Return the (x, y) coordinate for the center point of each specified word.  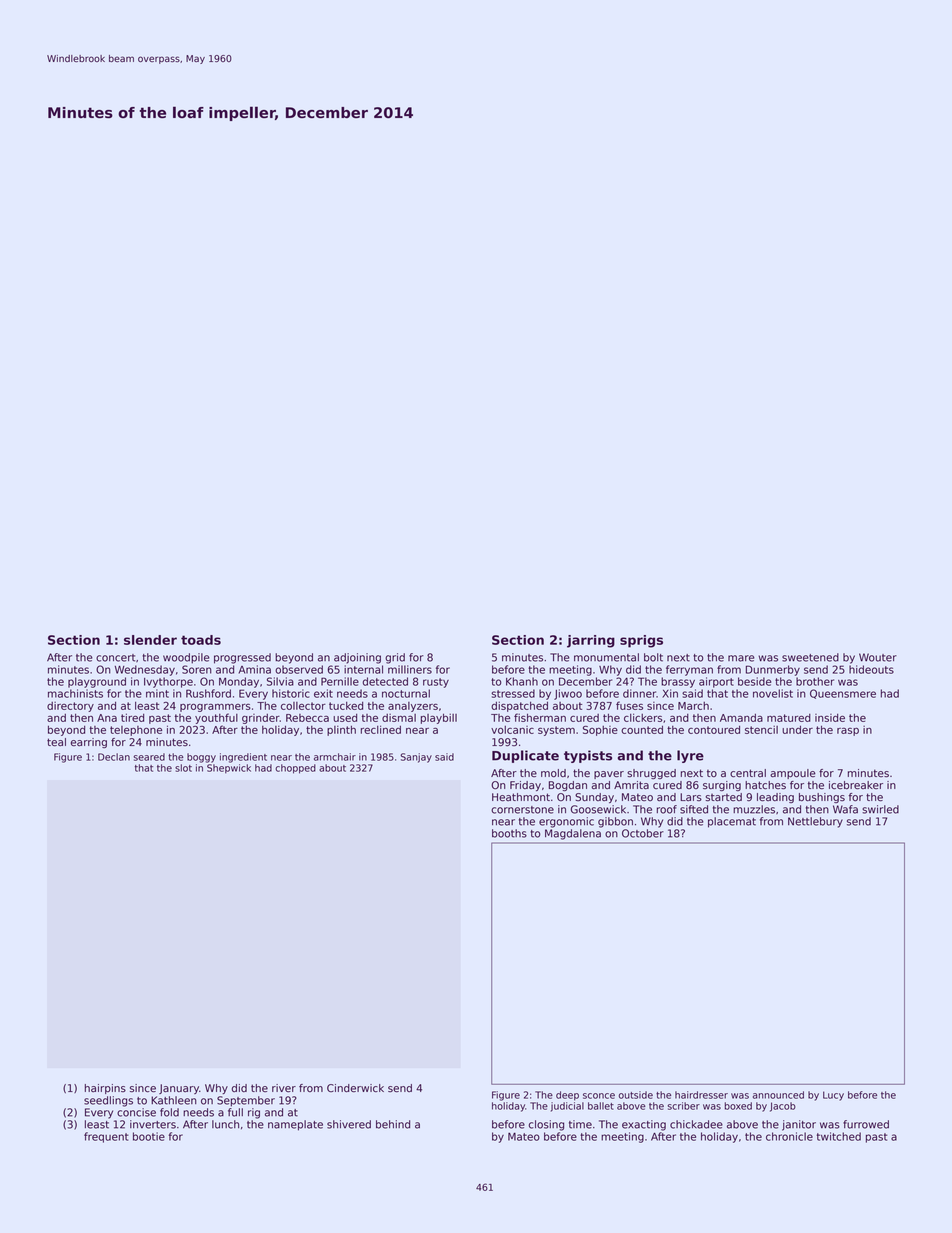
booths (509, 833)
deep (567, 1096)
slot (183, 768)
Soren (197, 669)
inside (830, 718)
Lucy (833, 1096)
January (179, 1089)
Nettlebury (815, 822)
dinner (639, 693)
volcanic (512, 730)
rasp (848, 731)
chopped (295, 769)
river (284, 1088)
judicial (567, 1107)
